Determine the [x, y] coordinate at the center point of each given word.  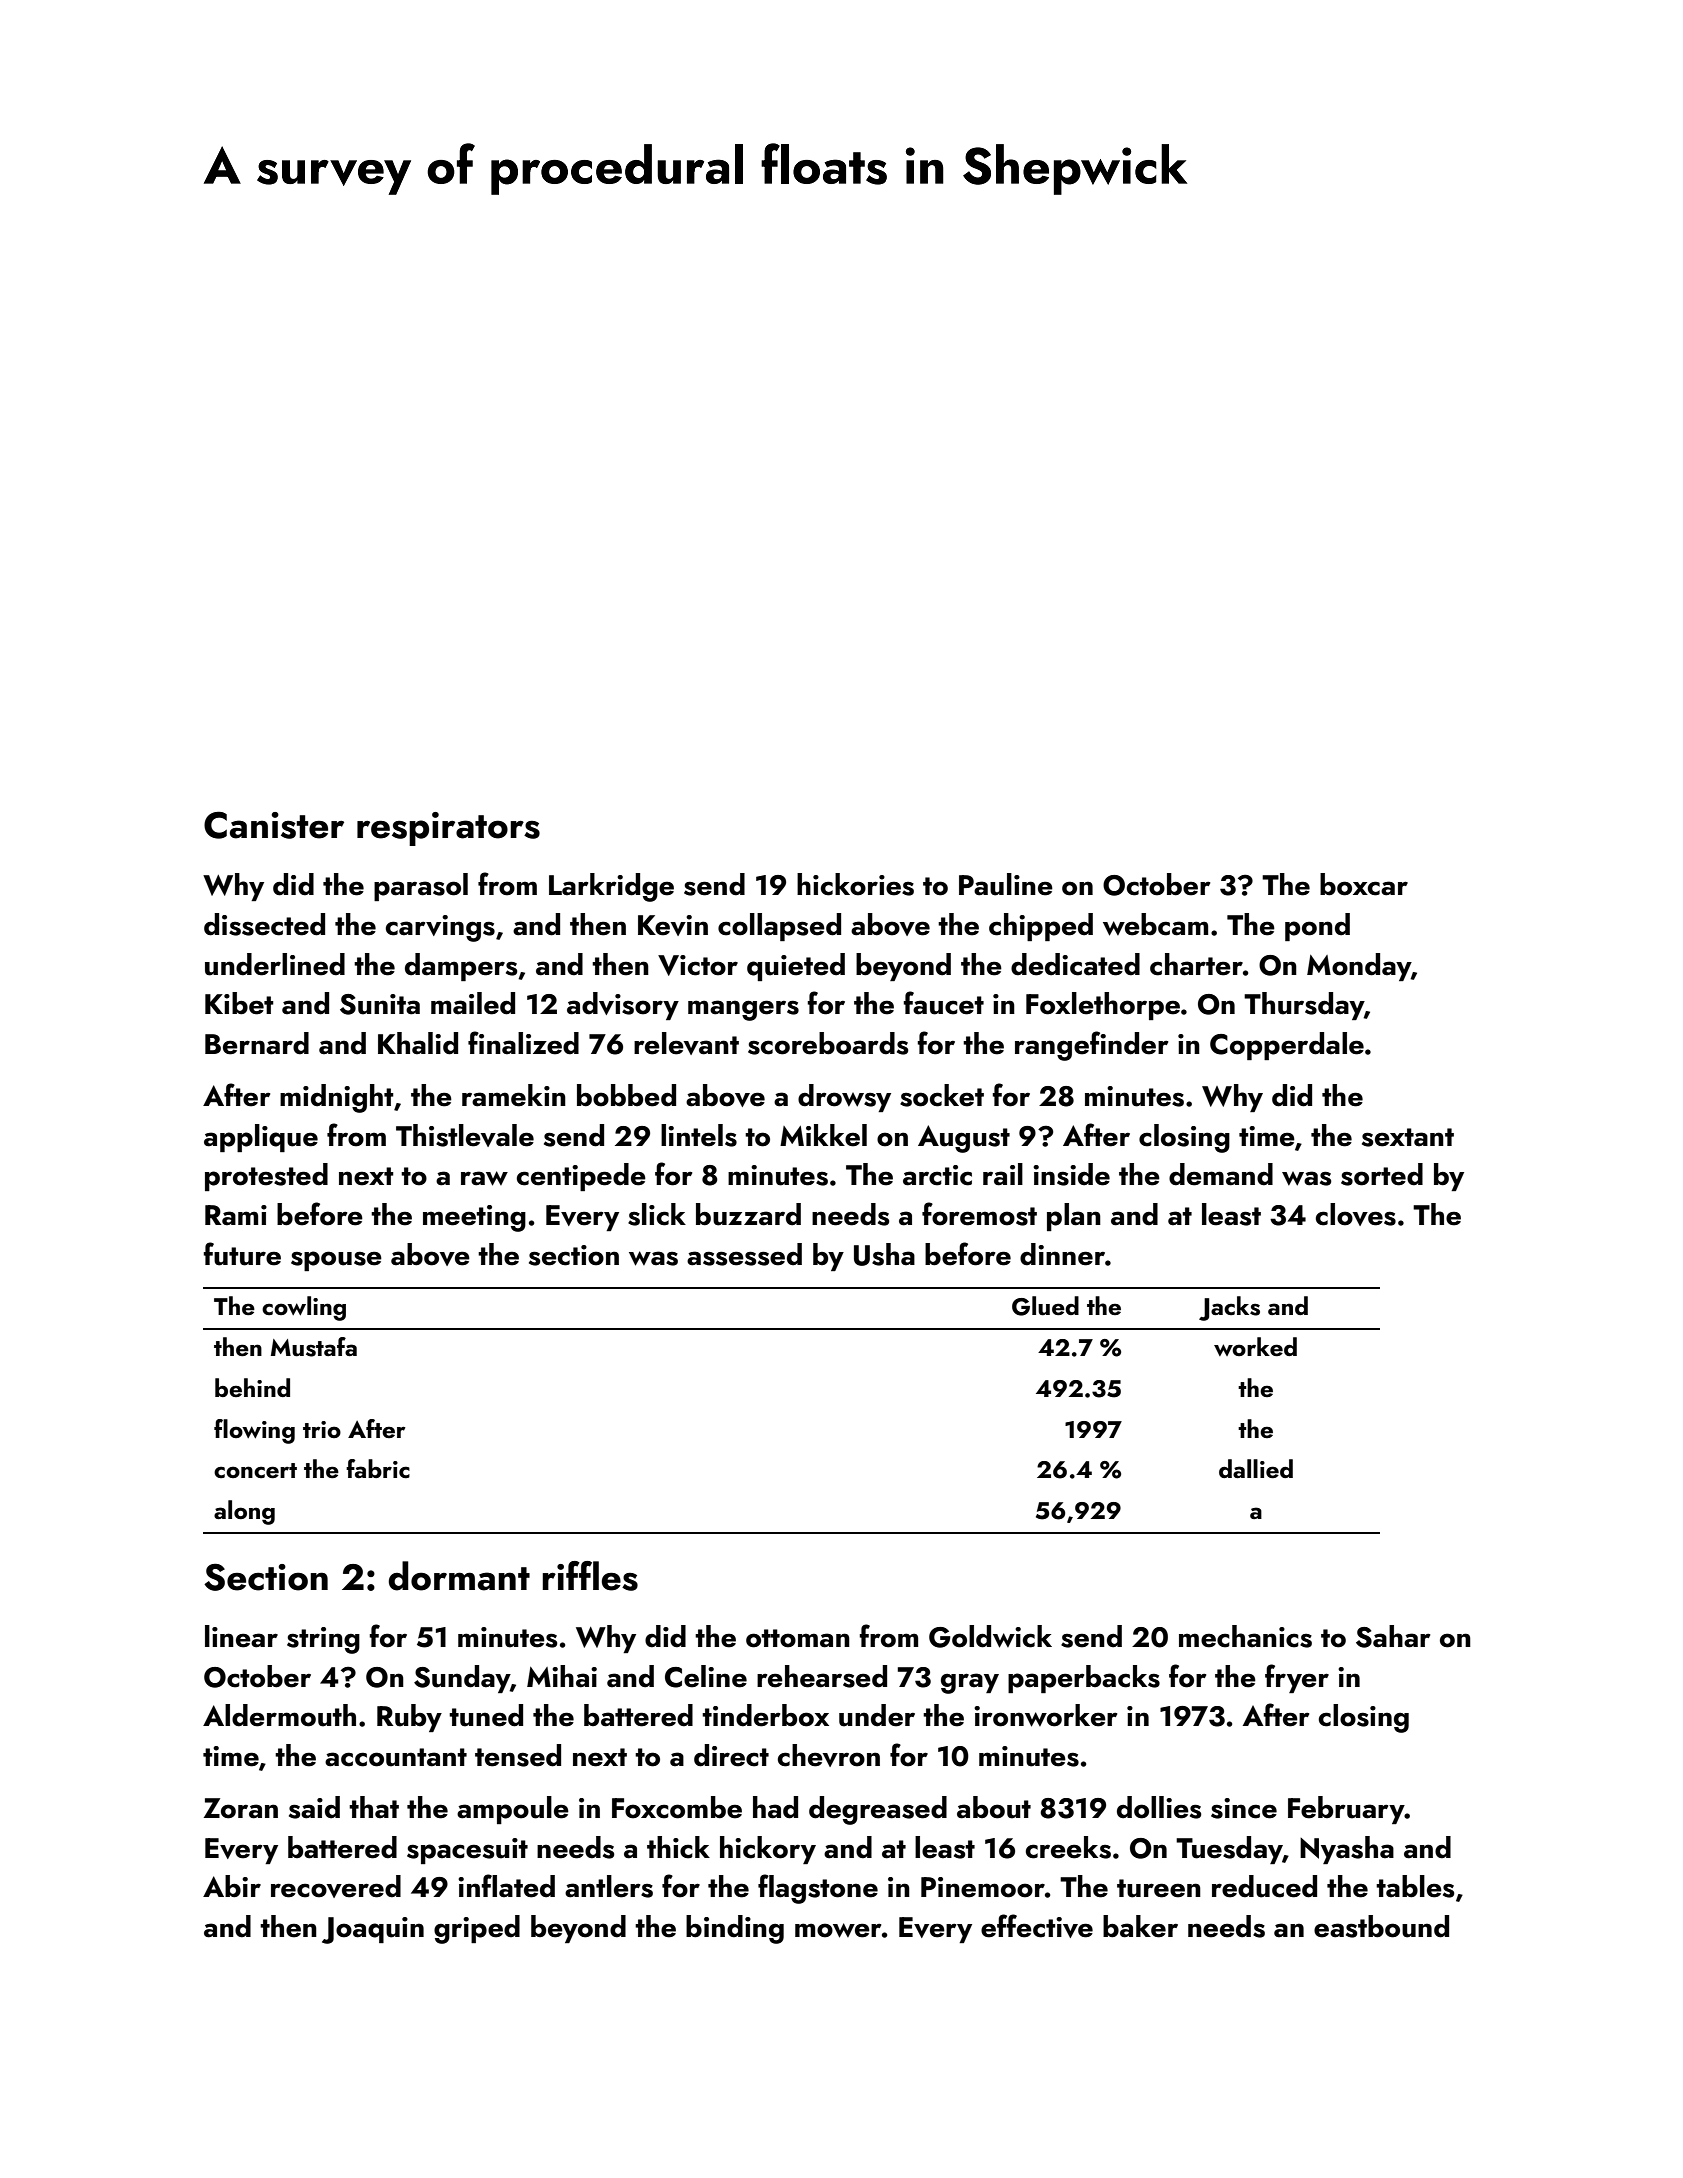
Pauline [1006, 884]
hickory [768, 1850]
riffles [590, 1576]
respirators [448, 829]
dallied [1256, 1468]
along [244, 1512]
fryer [1297, 1678]
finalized [523, 1043]
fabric [378, 1468]
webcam [1155, 924]
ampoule [513, 1810]
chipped [1041, 927]
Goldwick [990, 1636]
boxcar [1364, 884]
